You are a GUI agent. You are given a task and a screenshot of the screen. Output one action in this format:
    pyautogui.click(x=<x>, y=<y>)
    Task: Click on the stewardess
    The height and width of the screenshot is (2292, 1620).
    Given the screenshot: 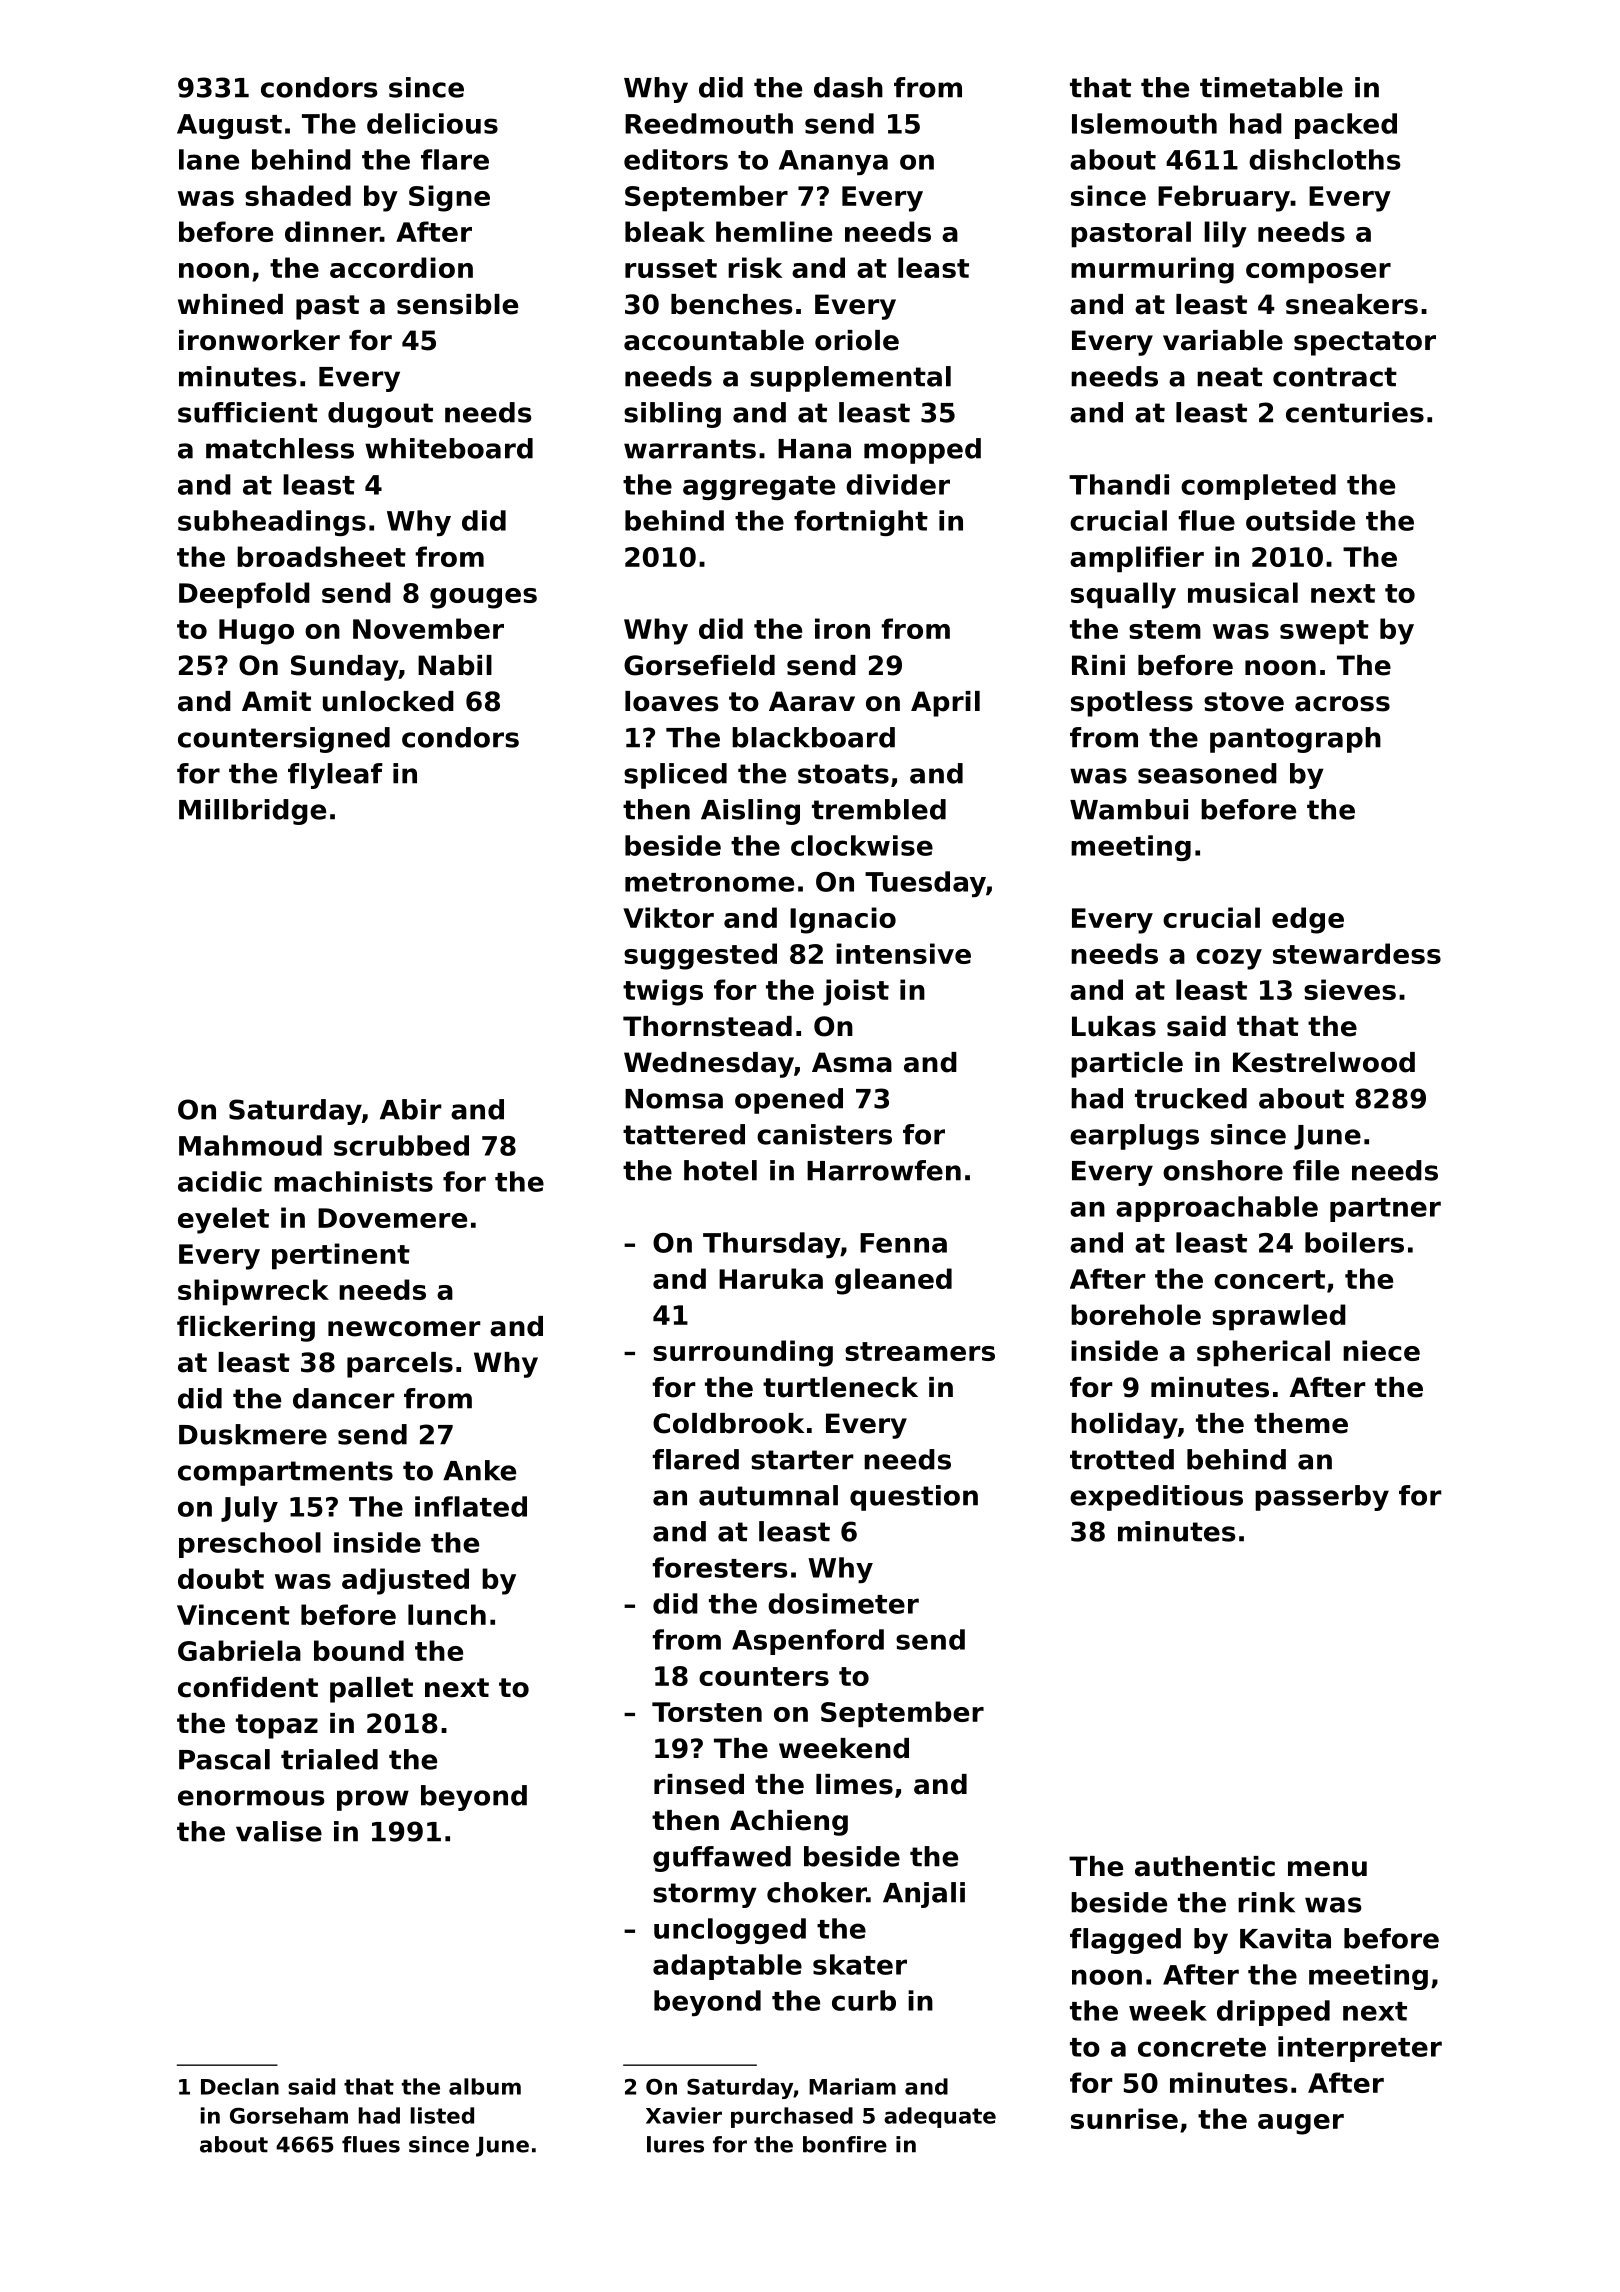 What is the action you would take?
    pyautogui.click(x=1357, y=953)
